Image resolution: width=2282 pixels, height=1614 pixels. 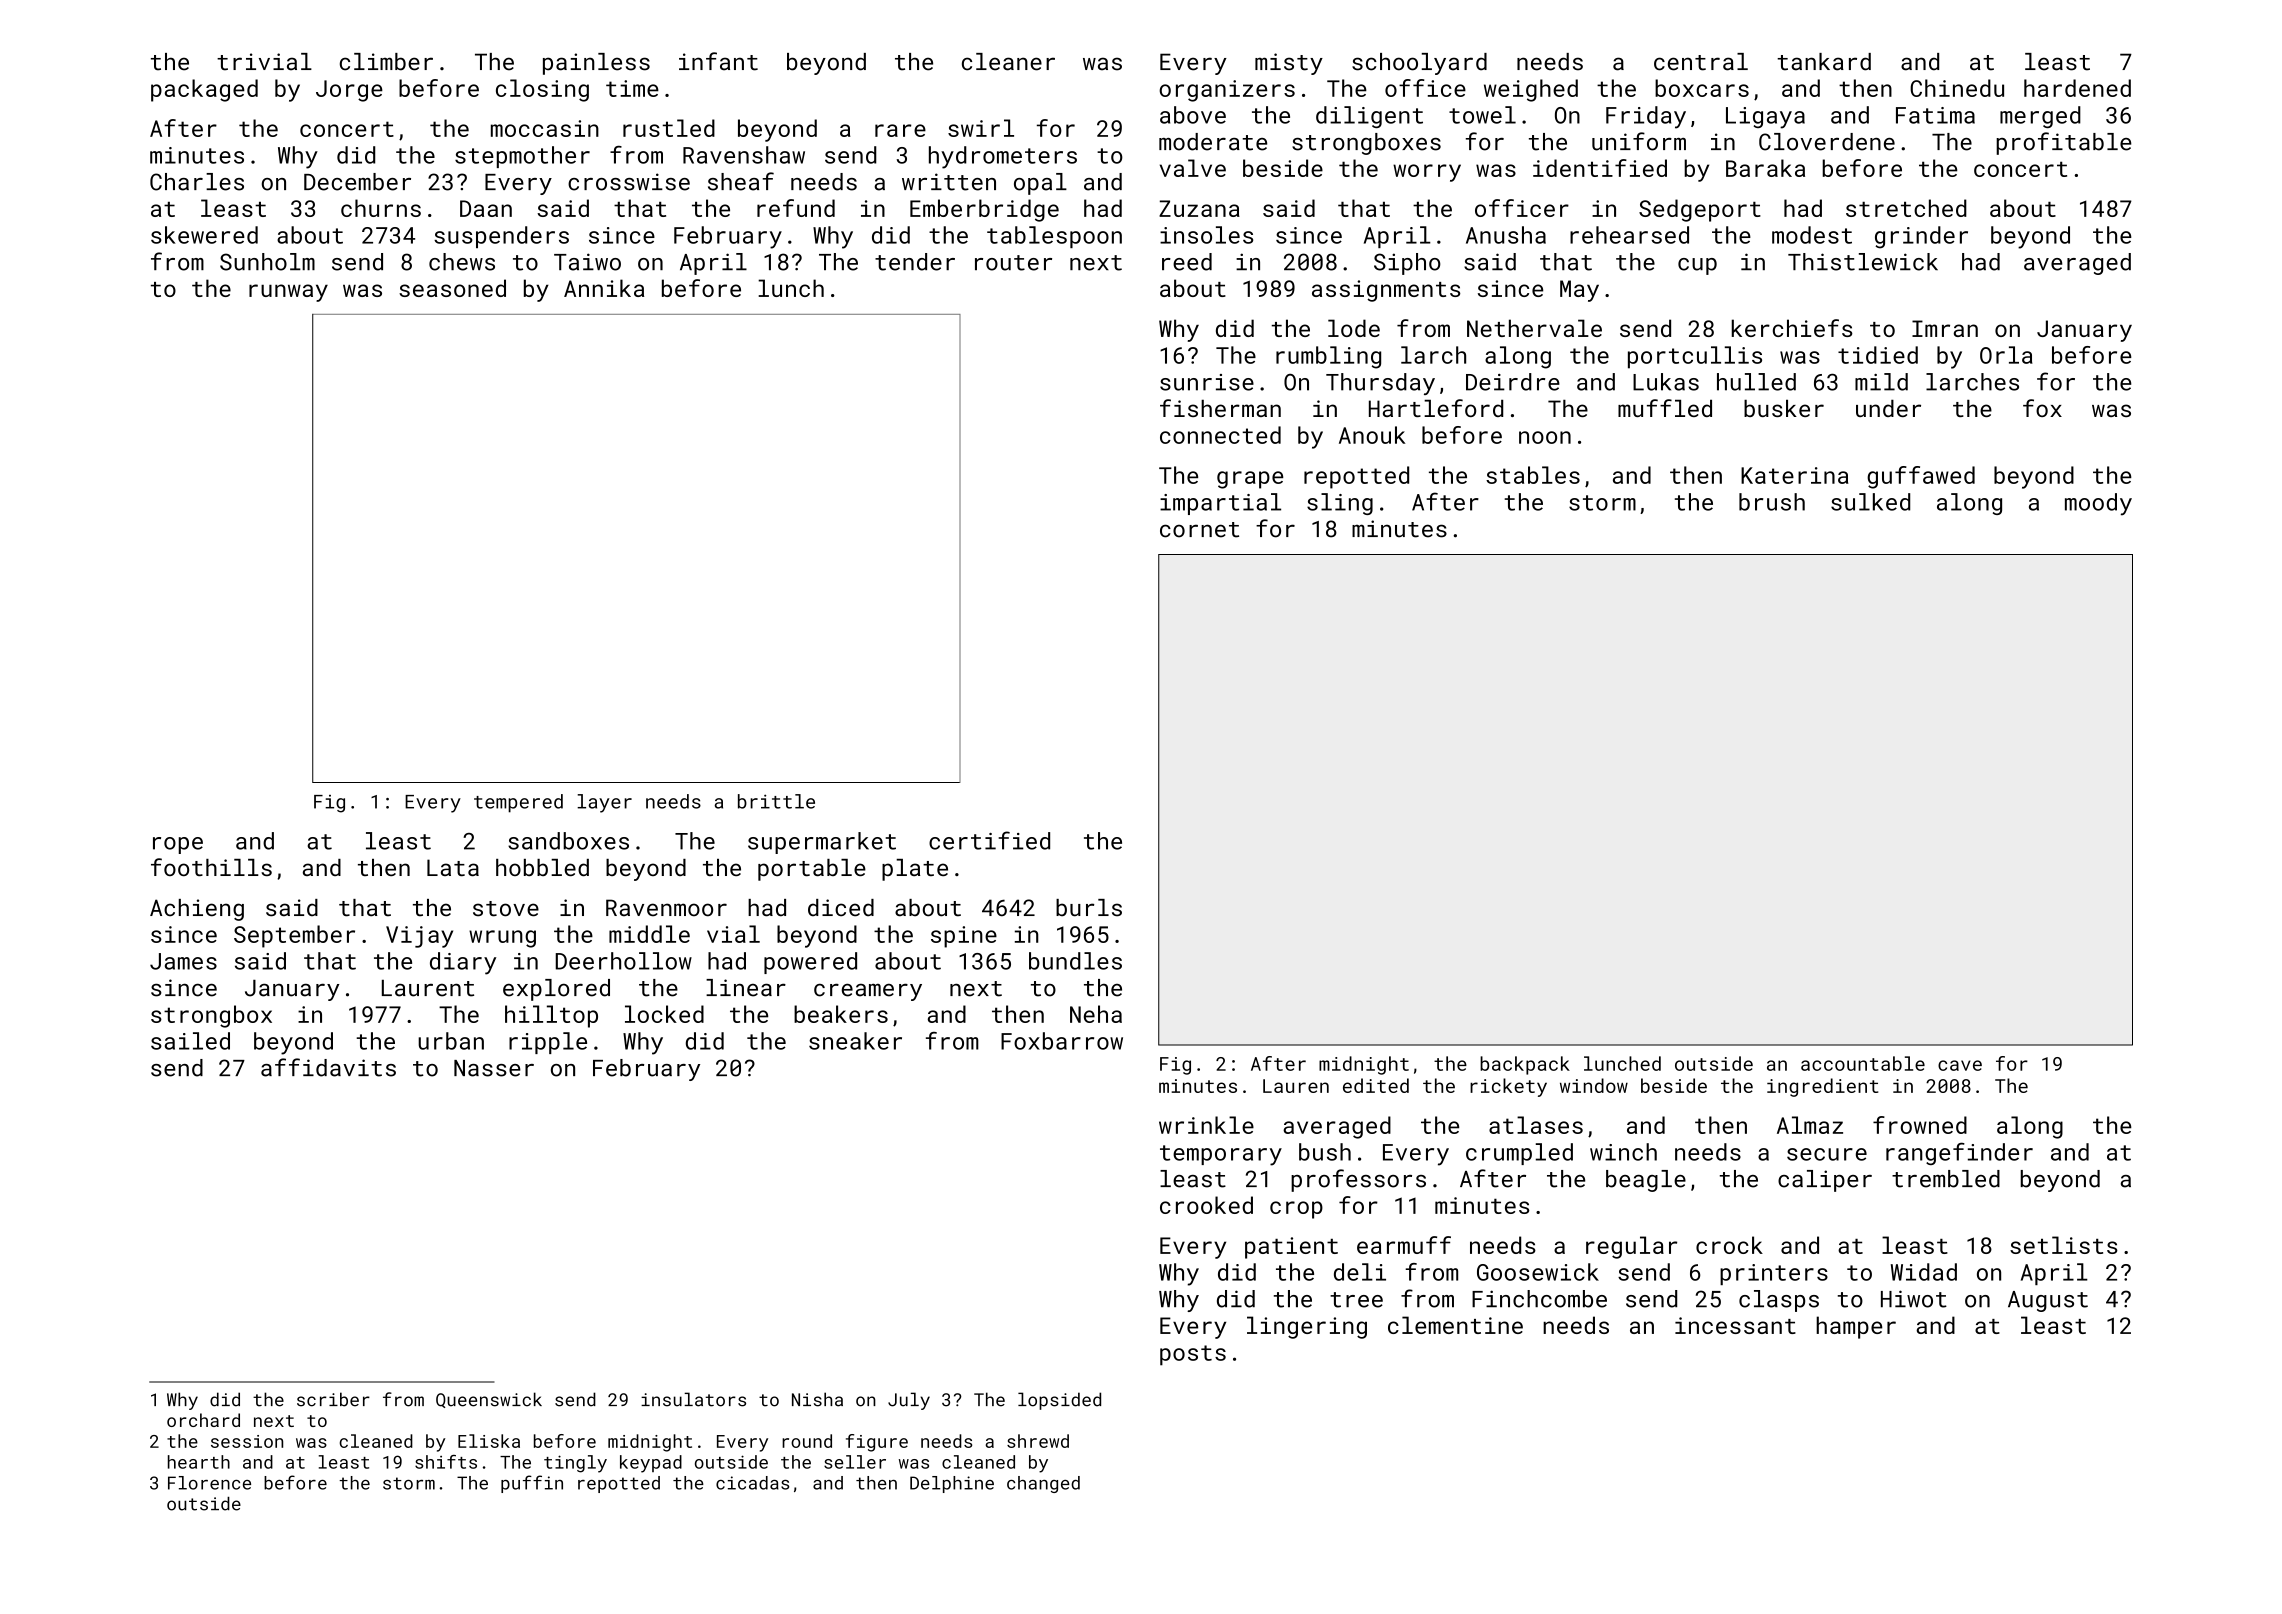 What do you see at coordinates (532, 1484) in the image?
I see `puffin` at bounding box center [532, 1484].
